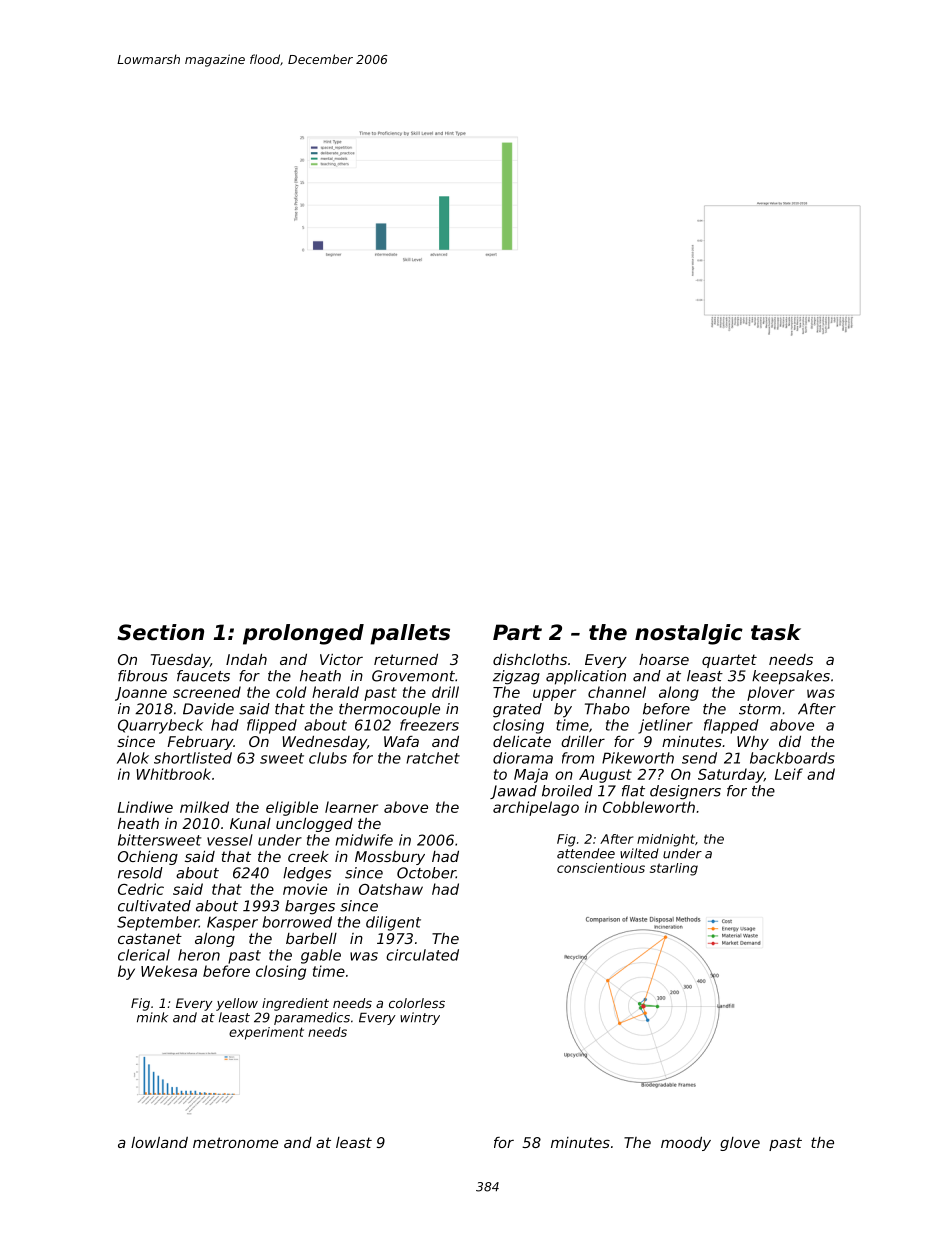 This page has width=952, height=1233. I want to click on task, so click(776, 632).
